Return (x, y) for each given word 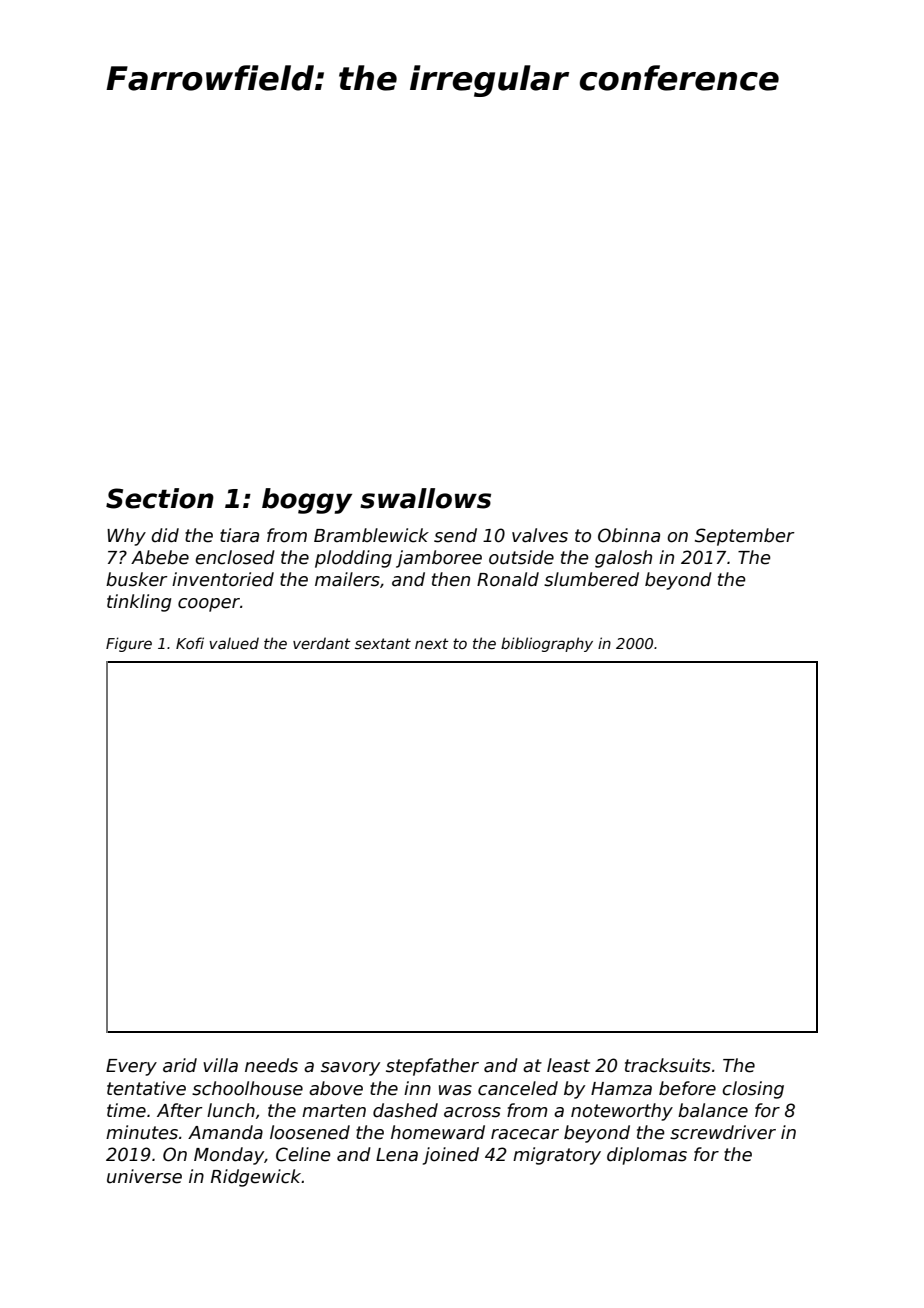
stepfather (432, 1067)
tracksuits (668, 1065)
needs (271, 1065)
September (745, 537)
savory (350, 1069)
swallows (425, 498)
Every (131, 1067)
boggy (307, 501)
